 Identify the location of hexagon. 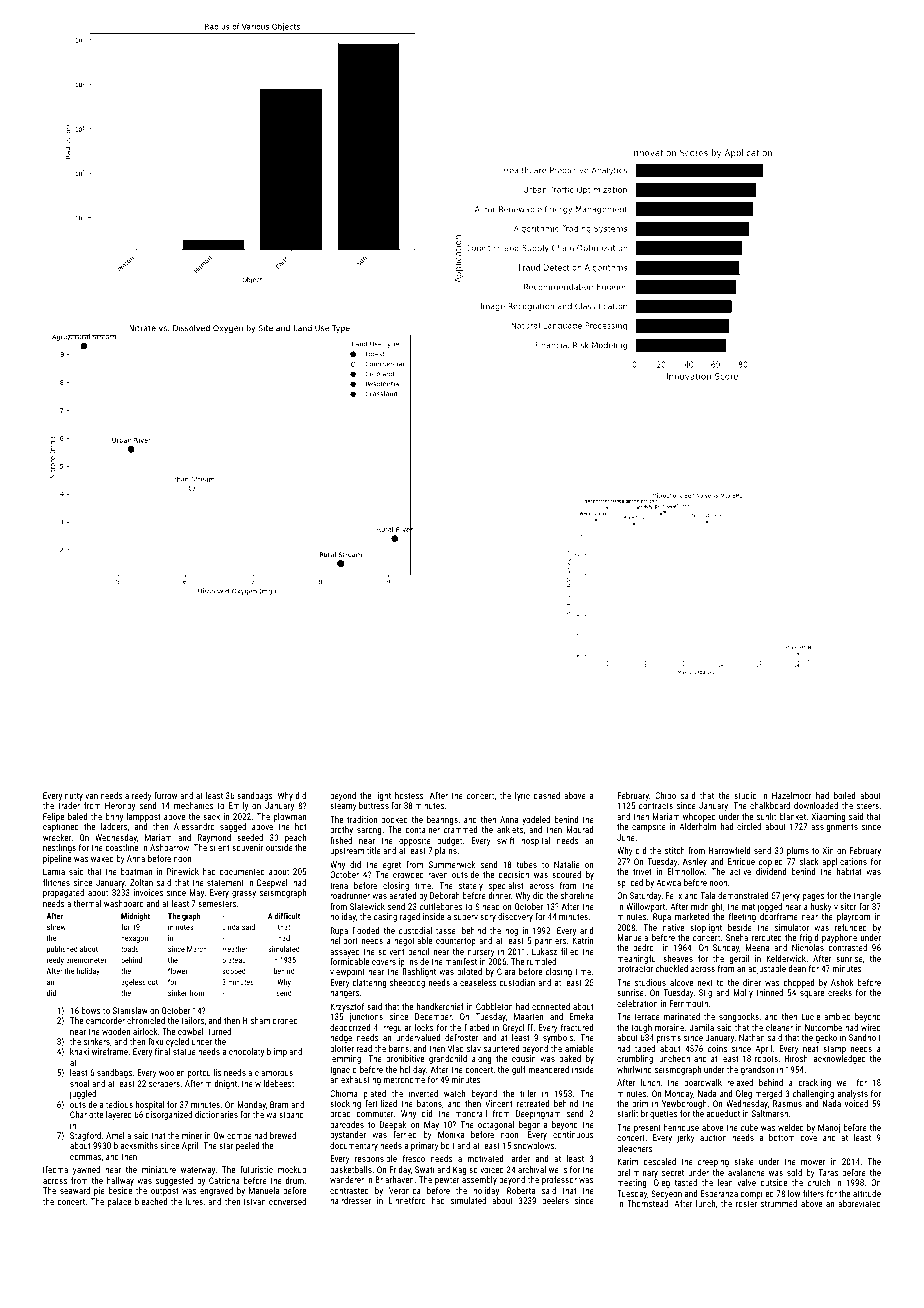
(134, 939).
